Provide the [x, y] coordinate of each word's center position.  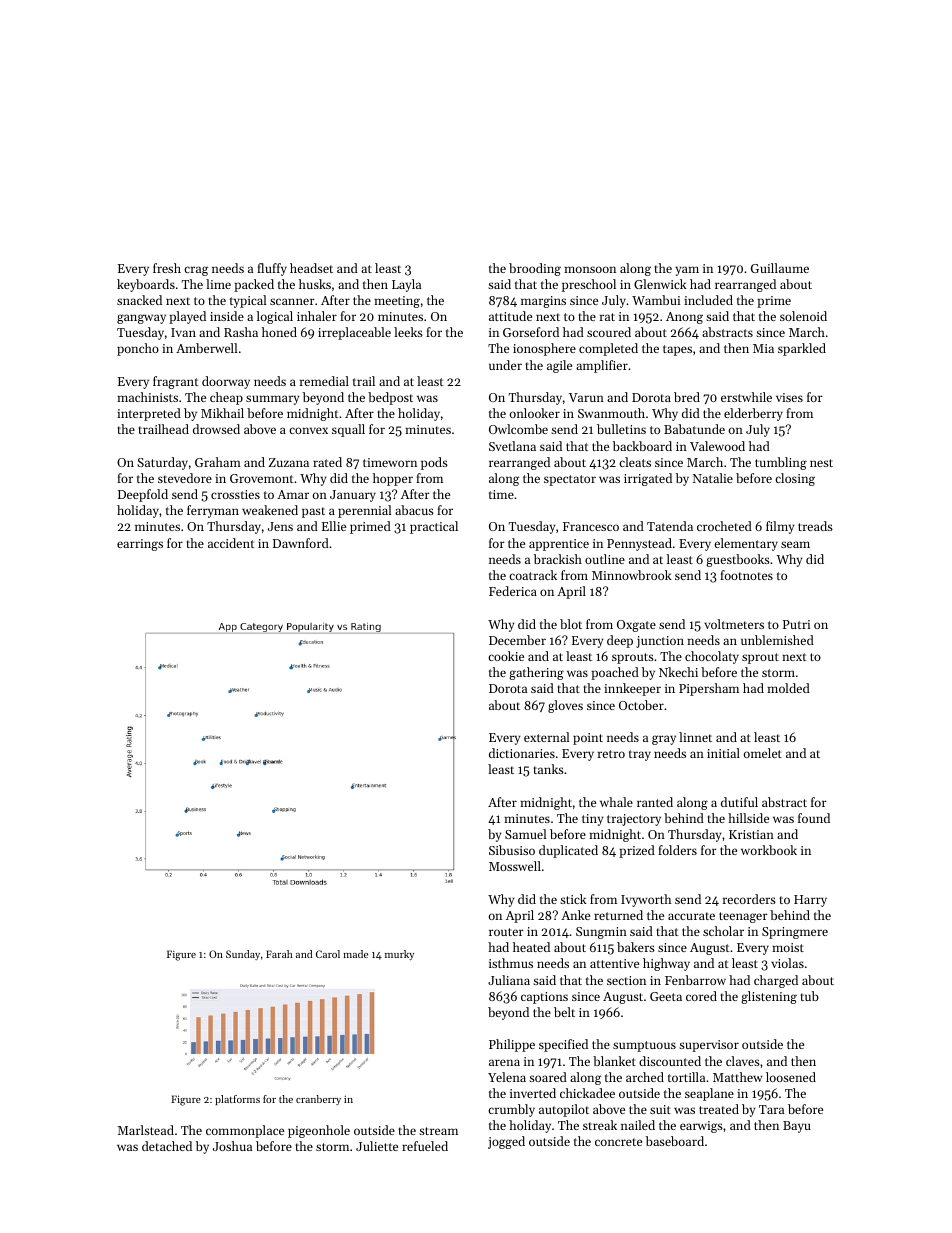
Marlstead [146, 1130]
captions [544, 998]
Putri [796, 624]
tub [810, 996]
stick [573, 899]
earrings [140, 545]
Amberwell [207, 348]
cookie [506, 656]
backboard [642, 446]
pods [434, 463]
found [814, 818]
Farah [279, 954]
